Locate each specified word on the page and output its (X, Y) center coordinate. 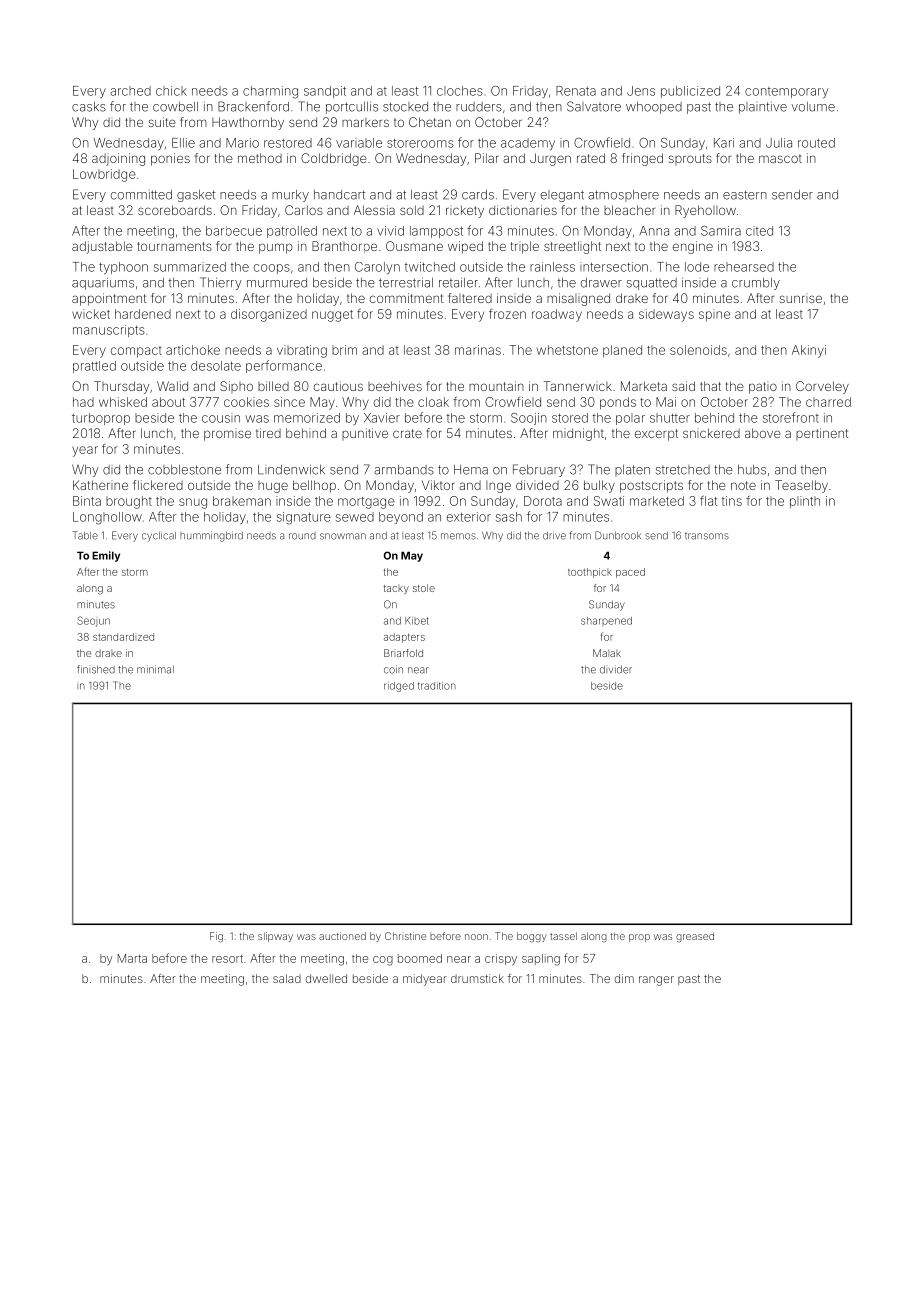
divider (616, 669)
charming (270, 92)
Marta (132, 958)
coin (393, 669)
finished (96, 669)
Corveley (822, 387)
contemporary (786, 92)
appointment (109, 299)
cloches (460, 91)
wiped (465, 247)
